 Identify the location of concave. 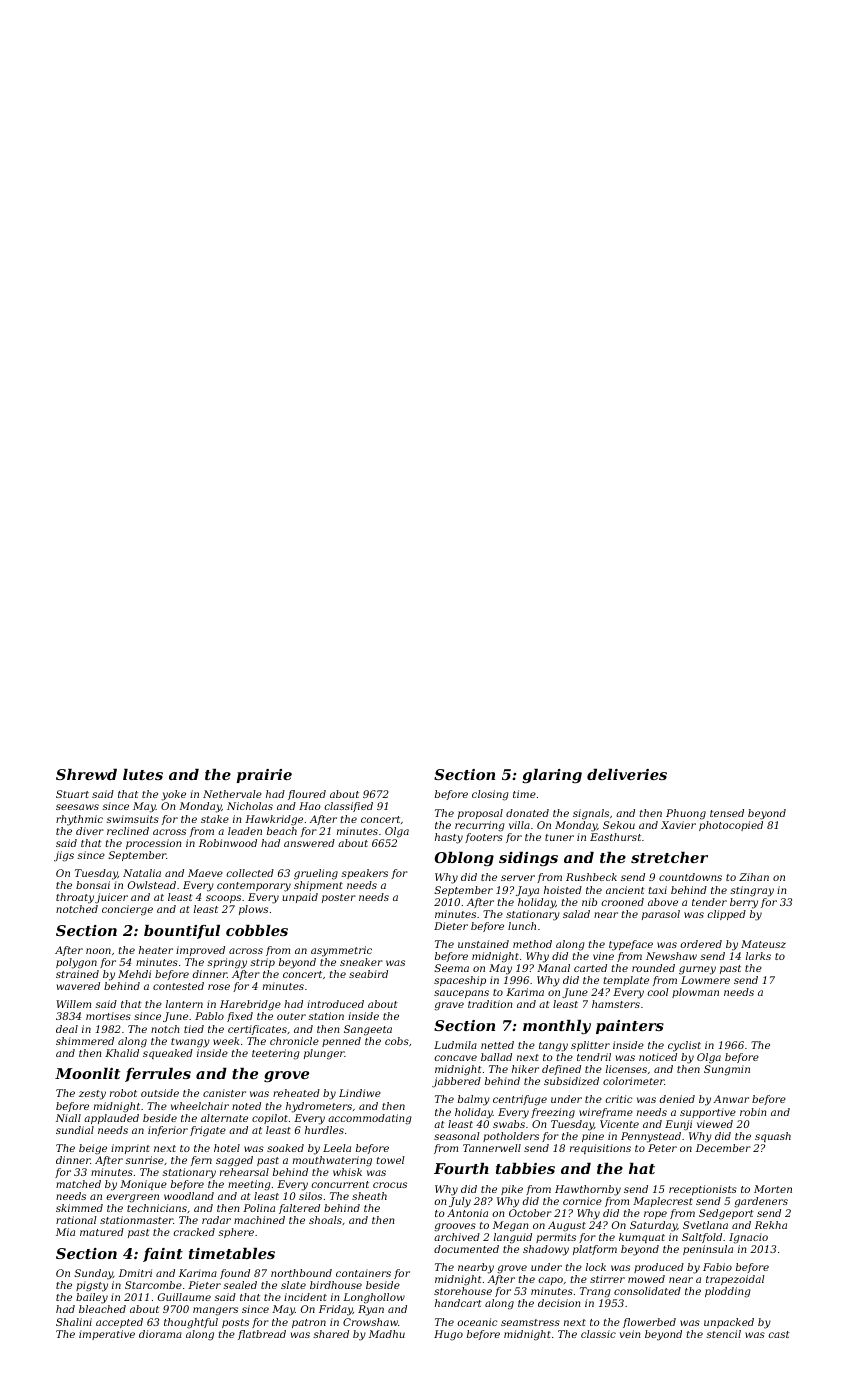
(456, 1058).
